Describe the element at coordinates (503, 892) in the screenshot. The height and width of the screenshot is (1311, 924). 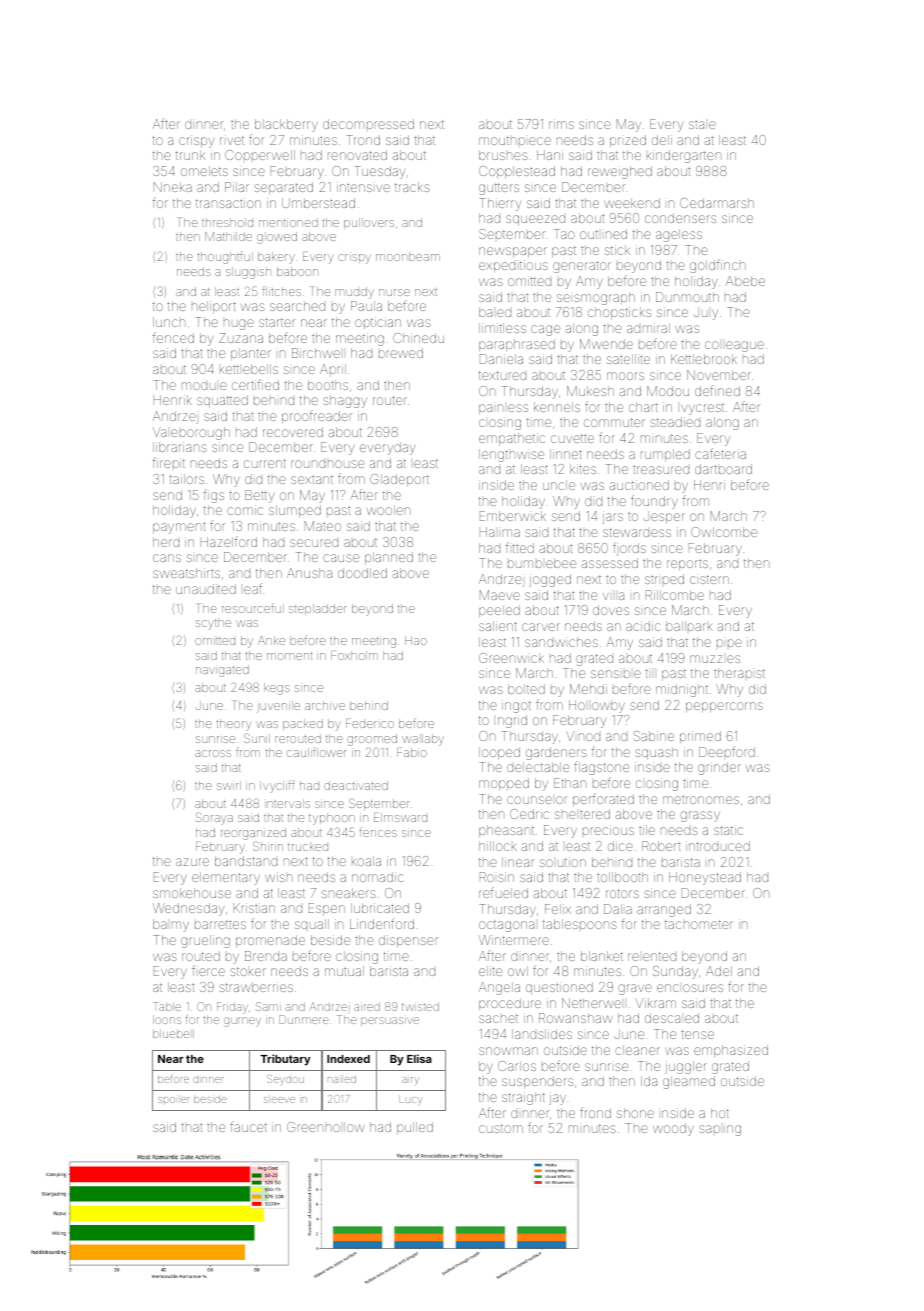
I see `refueled` at that location.
